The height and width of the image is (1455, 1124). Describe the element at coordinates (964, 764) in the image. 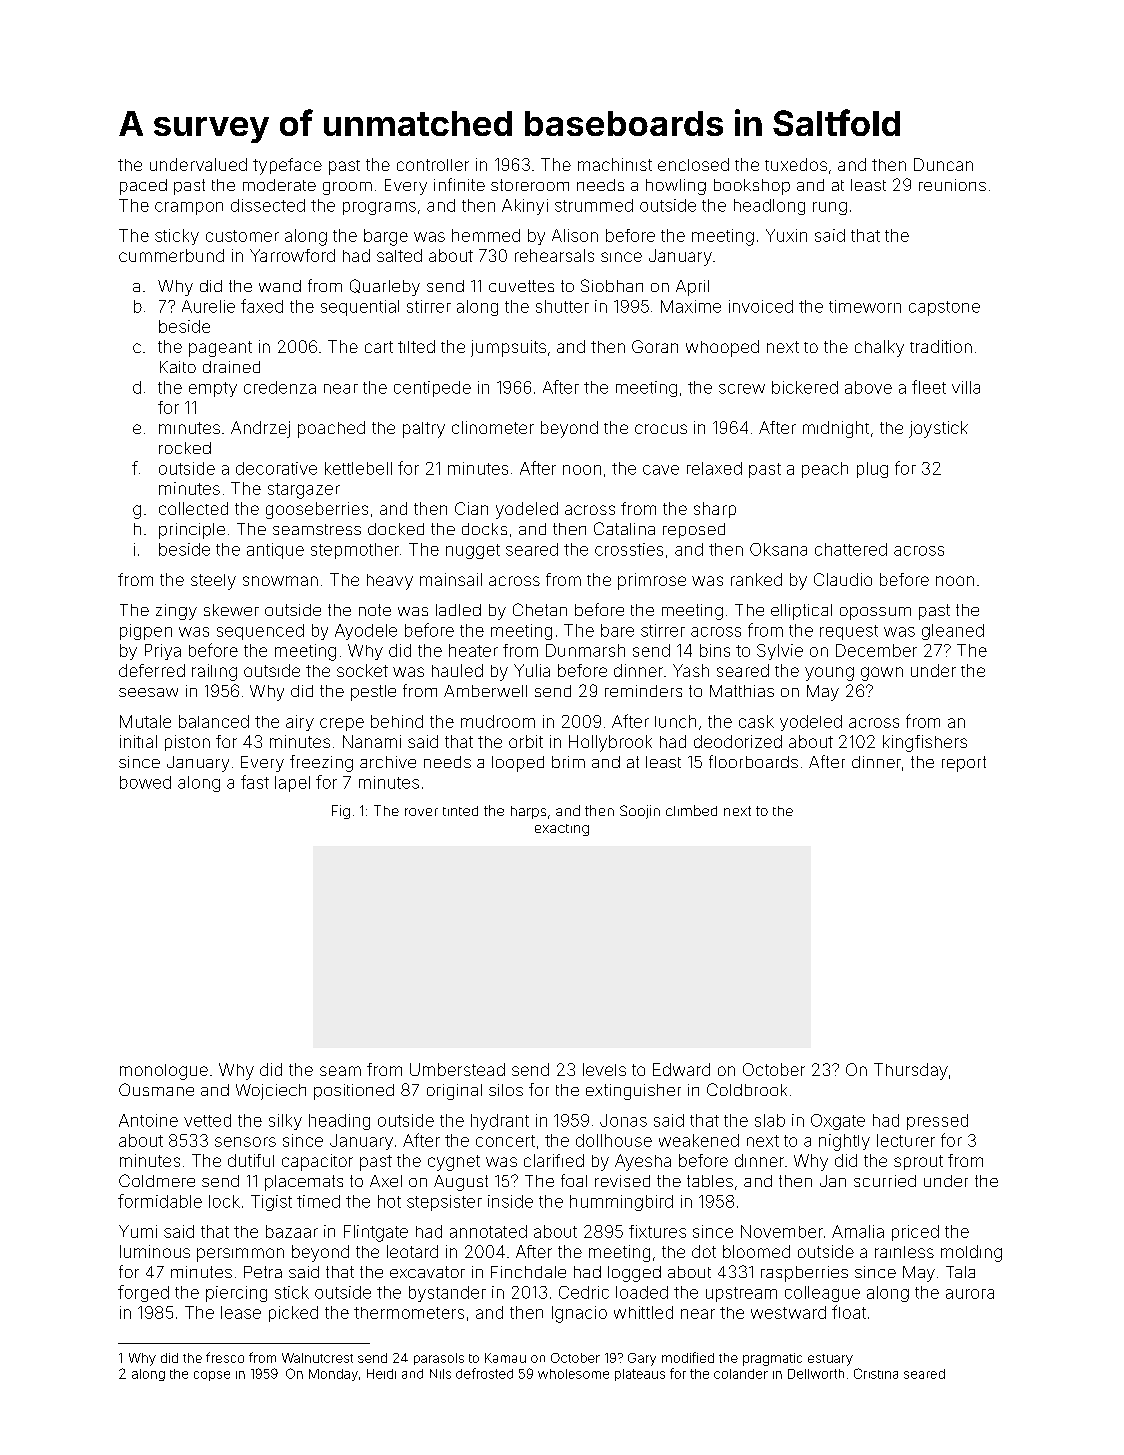

I see `report` at that location.
